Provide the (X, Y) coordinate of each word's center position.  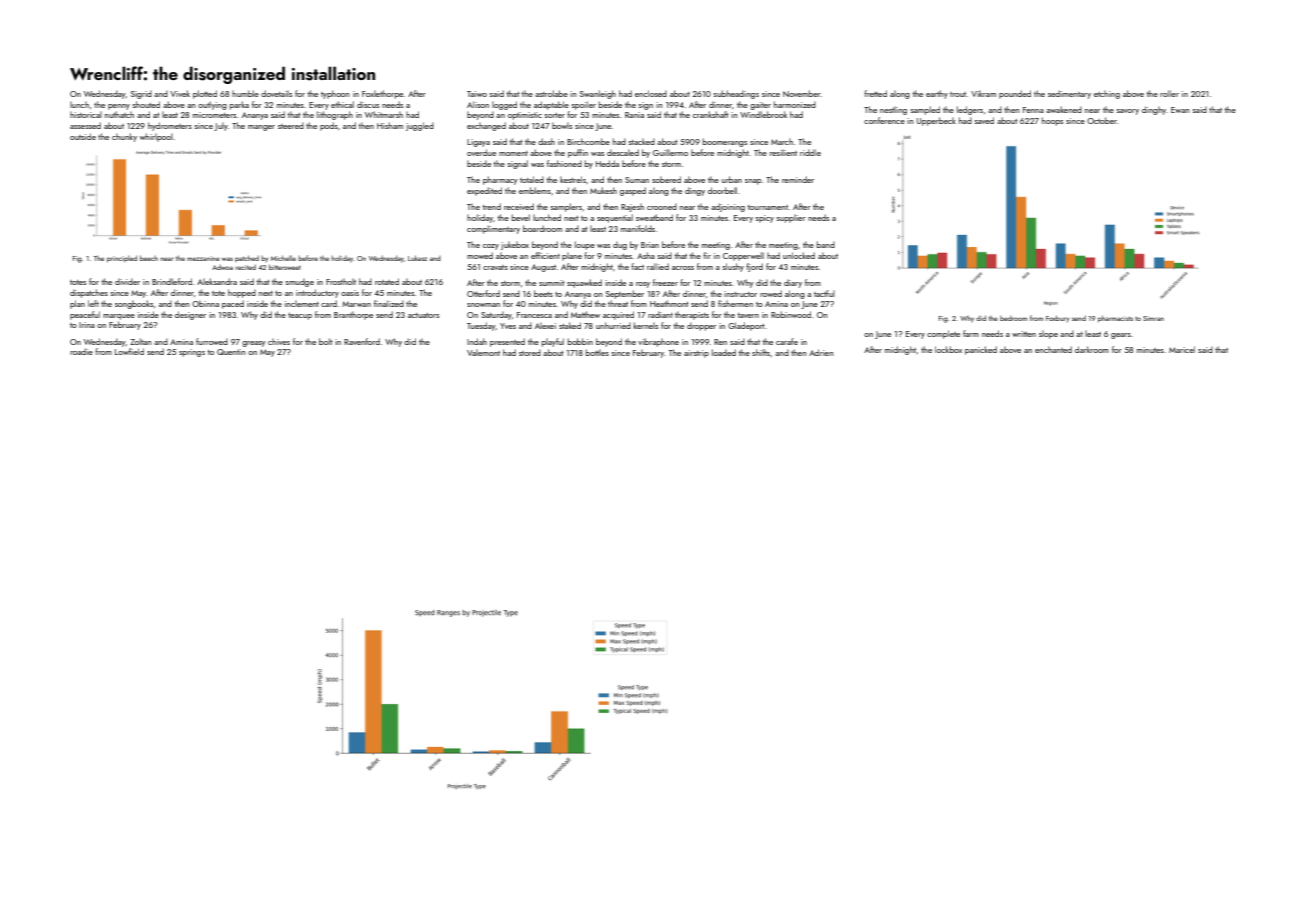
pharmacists (1115, 319)
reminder (798, 179)
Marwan (356, 304)
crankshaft (711, 114)
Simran (1153, 318)
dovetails (276, 93)
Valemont (483, 352)
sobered (666, 179)
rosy (643, 285)
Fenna (1033, 110)
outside (83, 136)
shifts (761, 352)
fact (637, 266)
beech (149, 258)
